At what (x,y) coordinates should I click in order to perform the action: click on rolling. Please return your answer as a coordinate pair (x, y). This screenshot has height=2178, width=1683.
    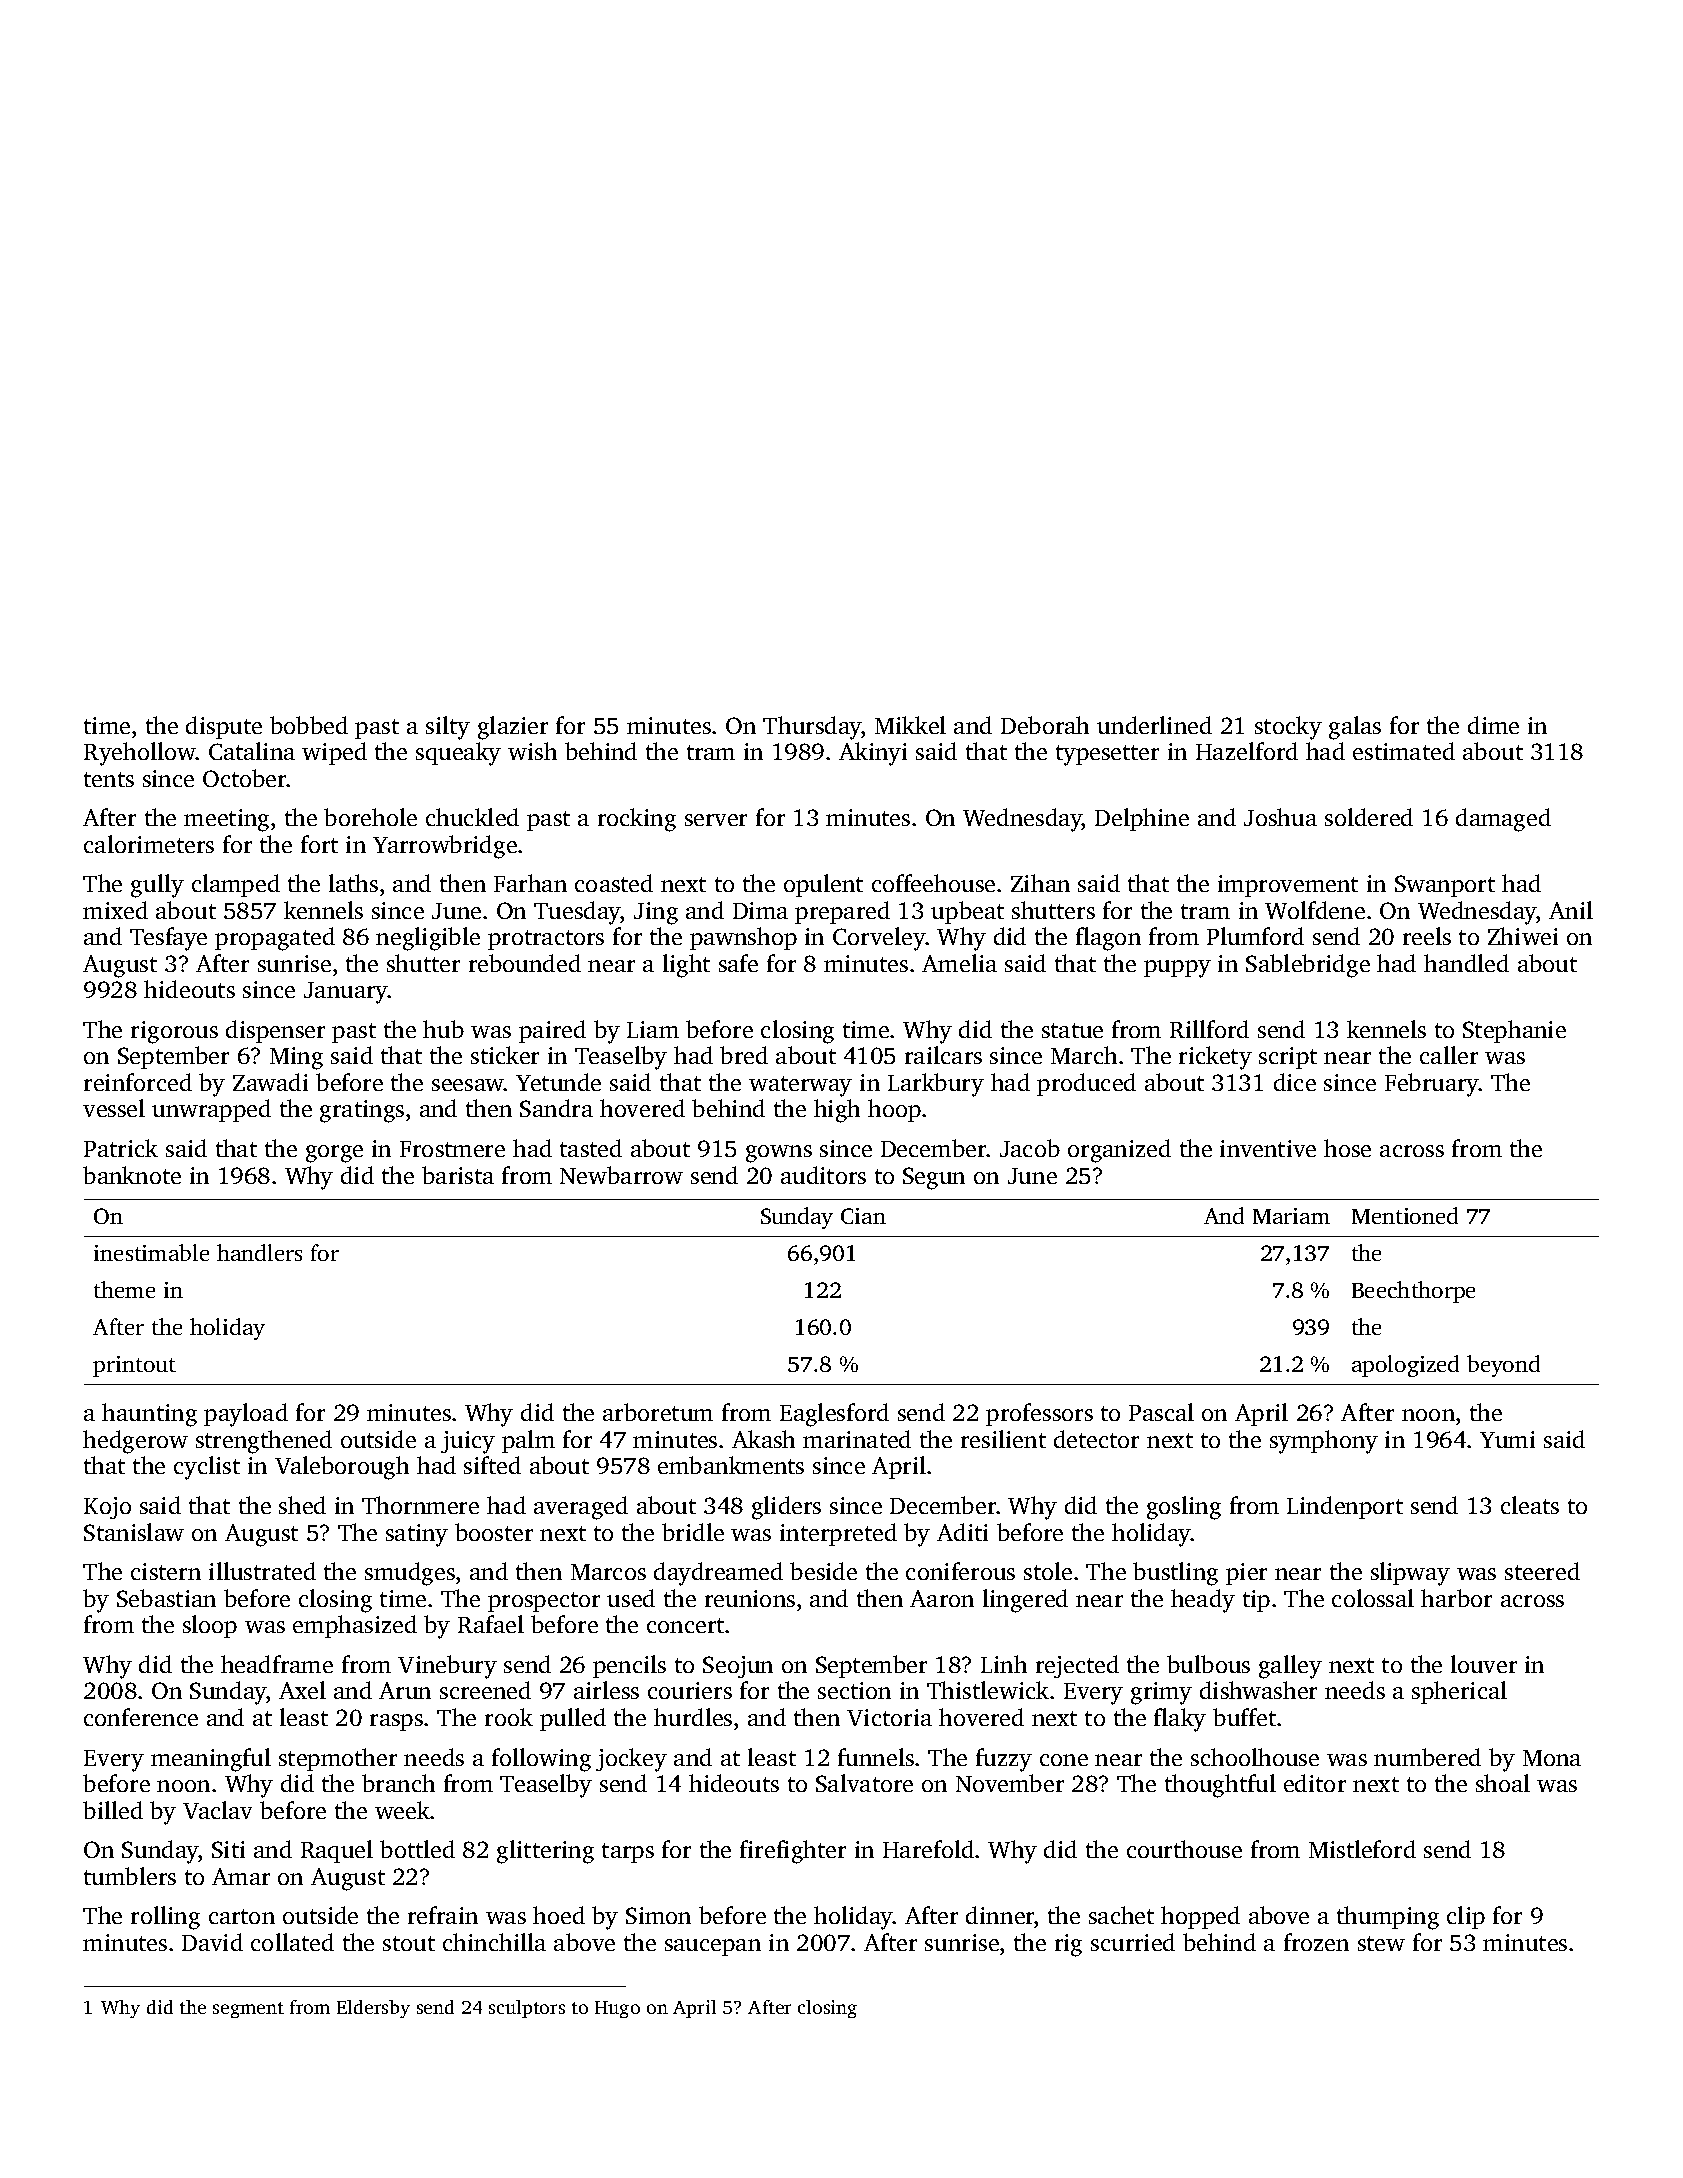
    Looking at the image, I should click on (165, 1918).
